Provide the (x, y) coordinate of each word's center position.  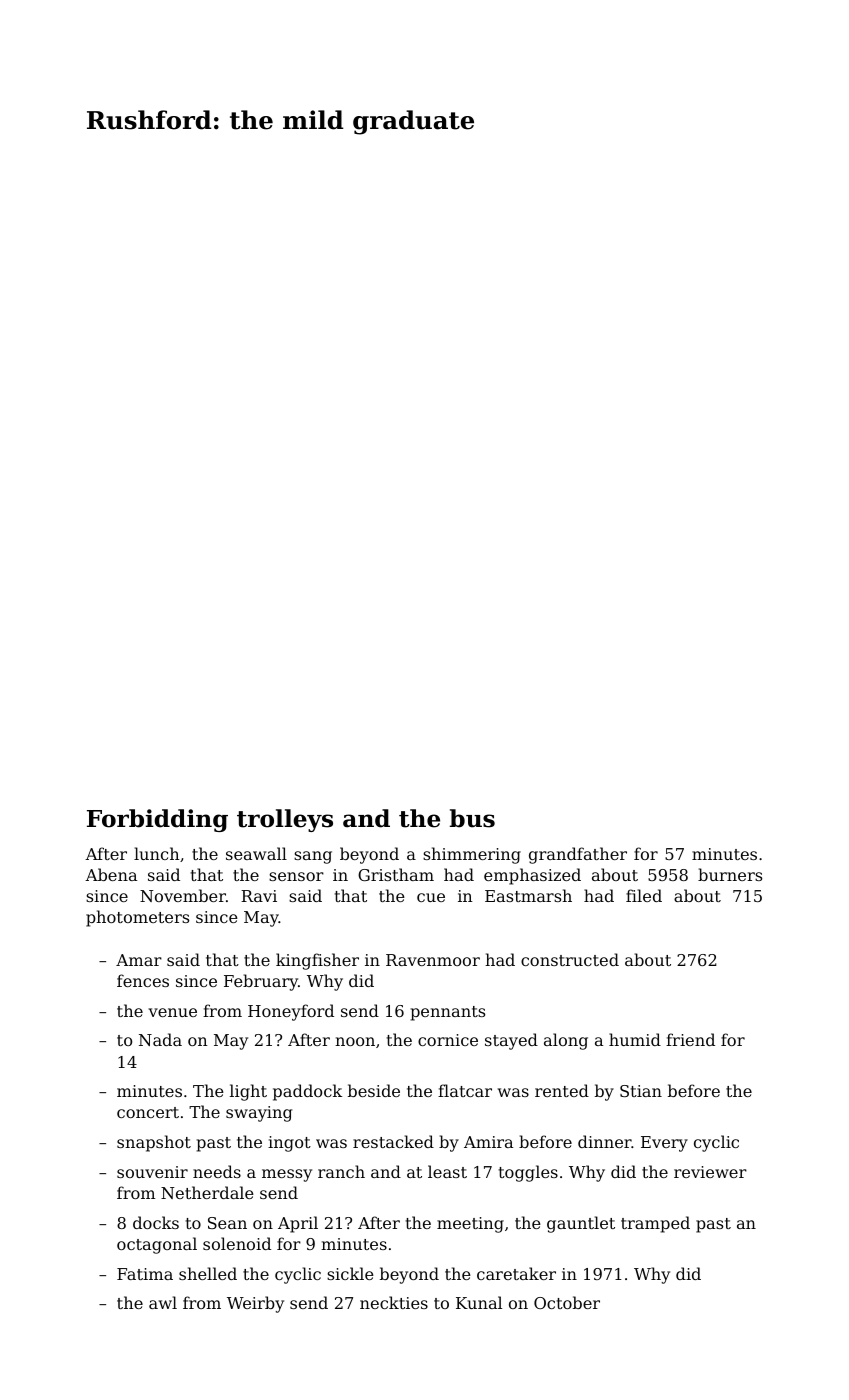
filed (644, 895)
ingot (289, 1144)
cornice (448, 1040)
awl (163, 1302)
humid (635, 1039)
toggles (528, 1173)
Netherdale (207, 1192)
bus (472, 818)
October (567, 1302)
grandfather (578, 855)
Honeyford (291, 1012)
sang (313, 857)
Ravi (259, 896)
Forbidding (157, 820)
